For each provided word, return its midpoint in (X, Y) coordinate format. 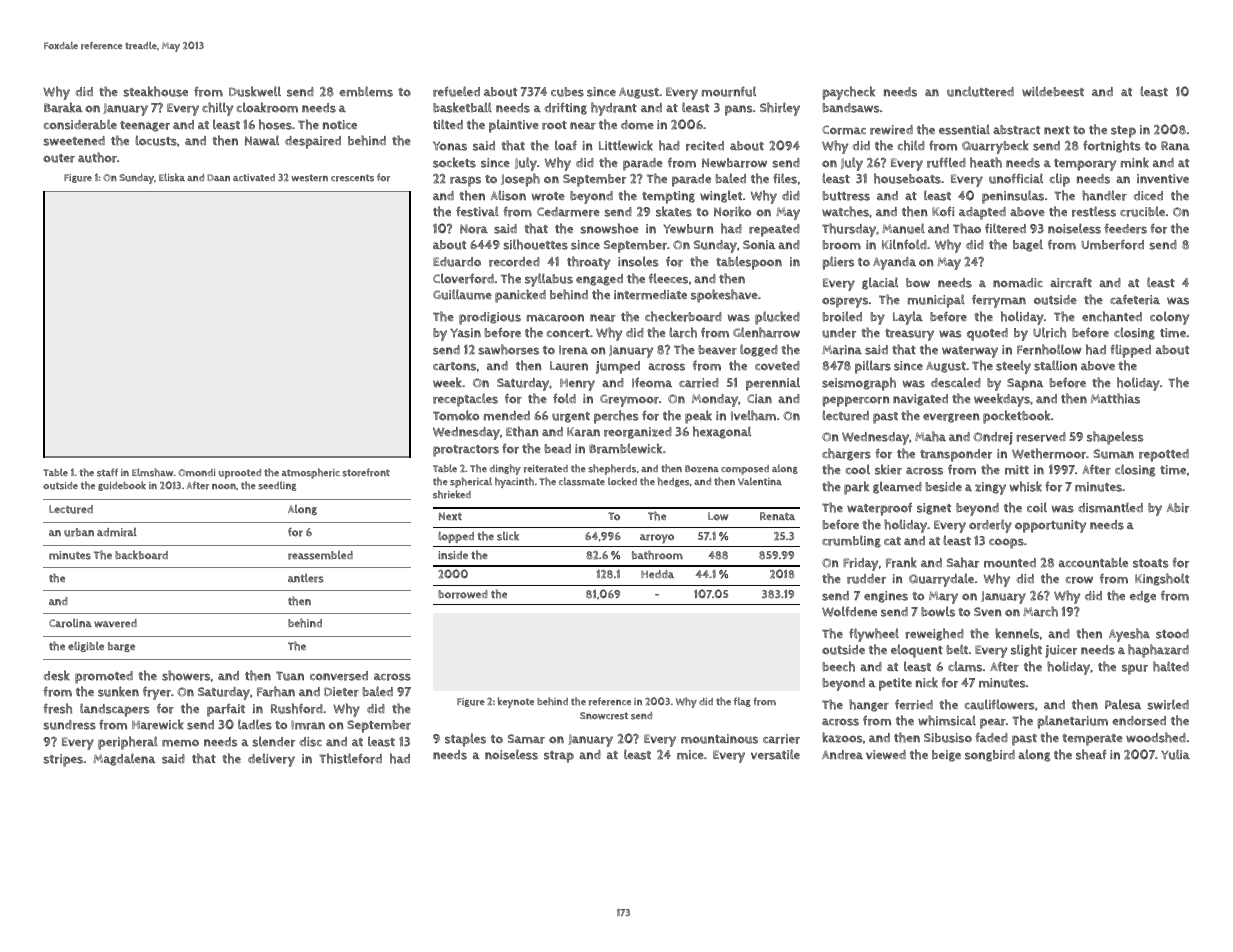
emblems (366, 91)
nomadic (1018, 283)
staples (465, 740)
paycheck (848, 93)
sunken (118, 691)
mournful (729, 91)
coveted (777, 366)
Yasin (465, 333)
